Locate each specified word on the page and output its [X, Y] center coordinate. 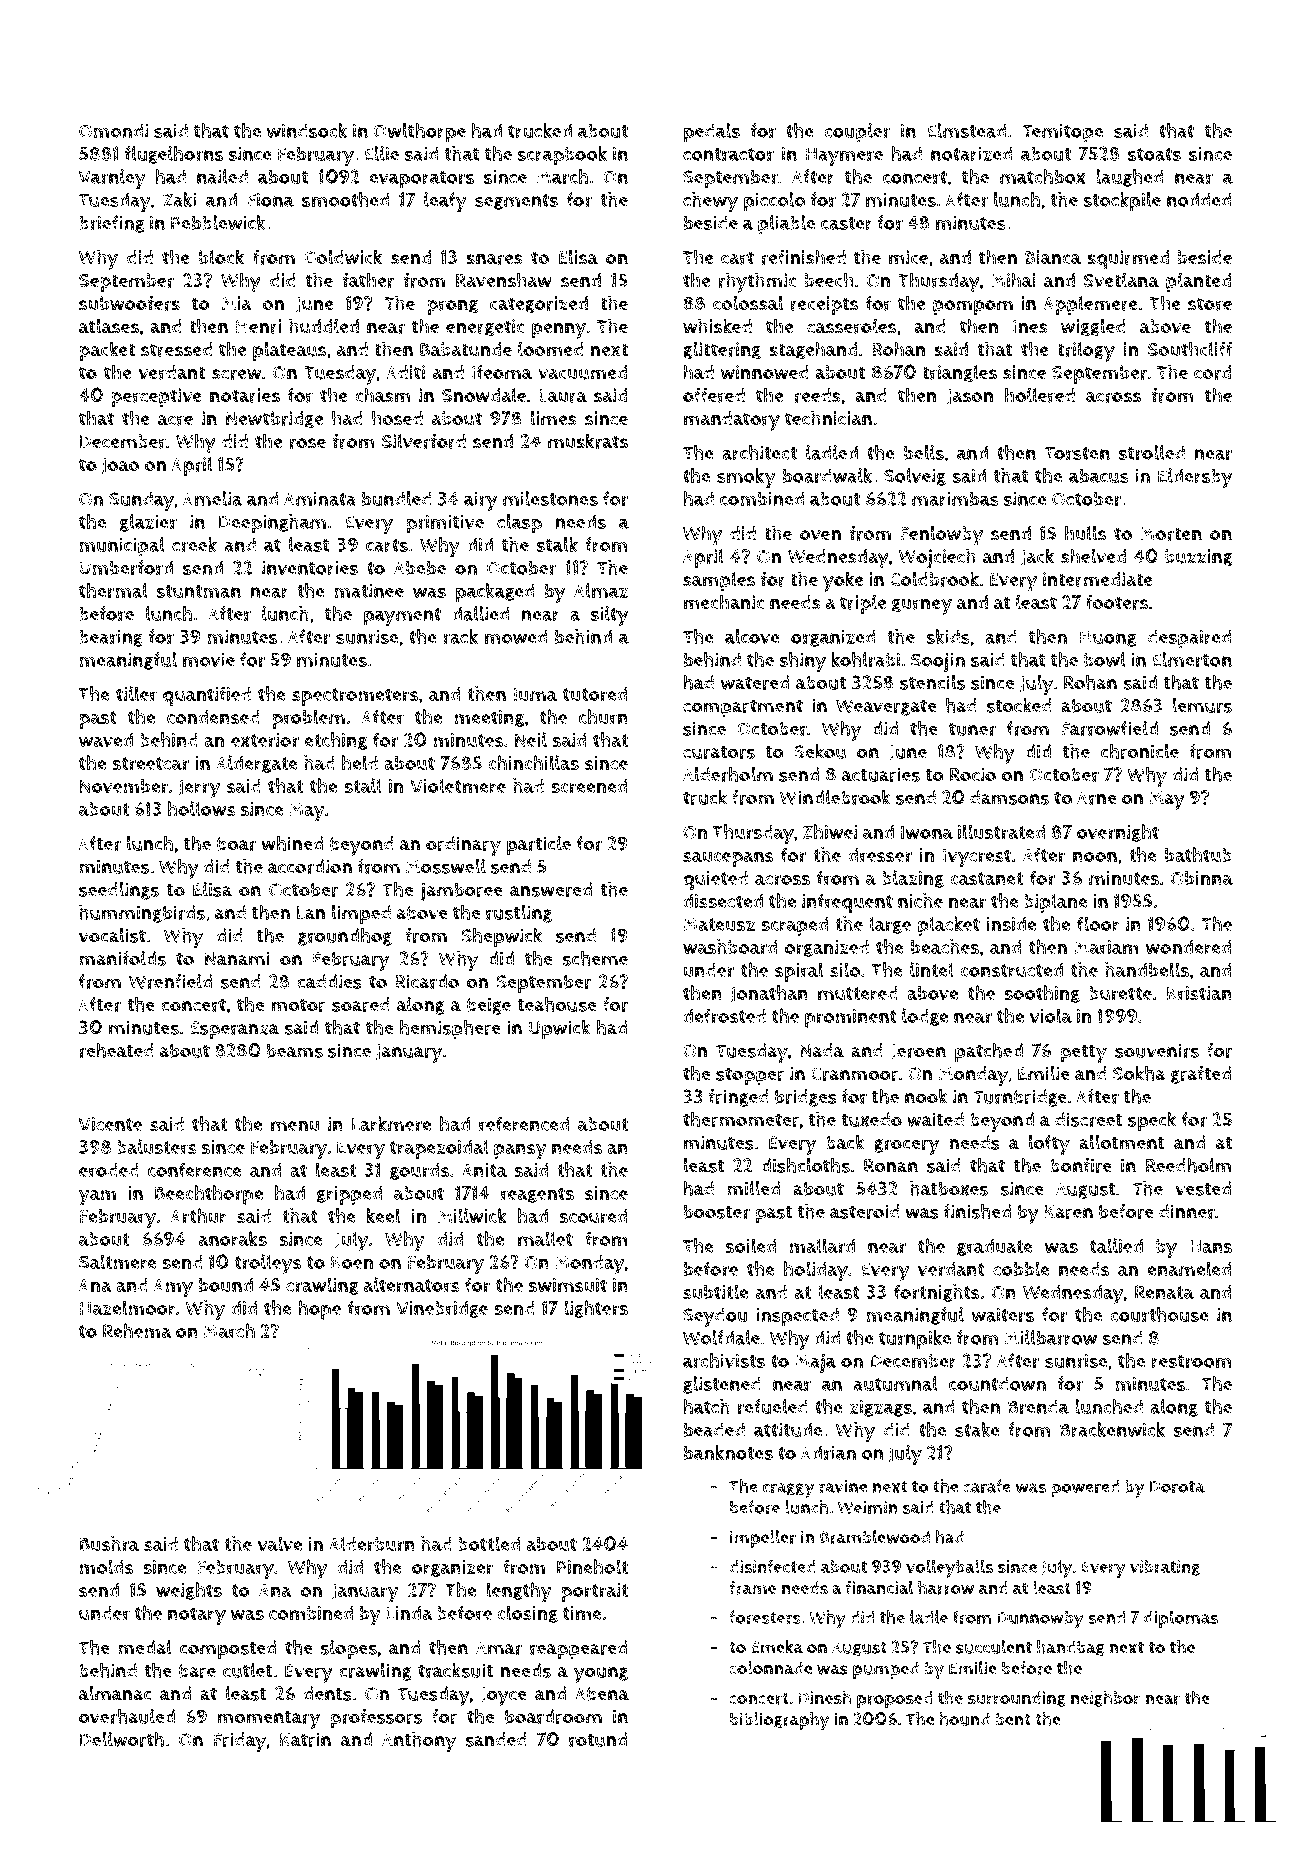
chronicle [1140, 751]
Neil [531, 739]
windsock [307, 130]
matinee [369, 590]
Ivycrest [977, 858]
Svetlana [1121, 280]
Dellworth [122, 1739]
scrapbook [562, 156]
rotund [598, 1739]
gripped [349, 1195]
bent [1013, 1719]
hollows [202, 809]
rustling [519, 914]
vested [1203, 1188]
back [845, 1142]
